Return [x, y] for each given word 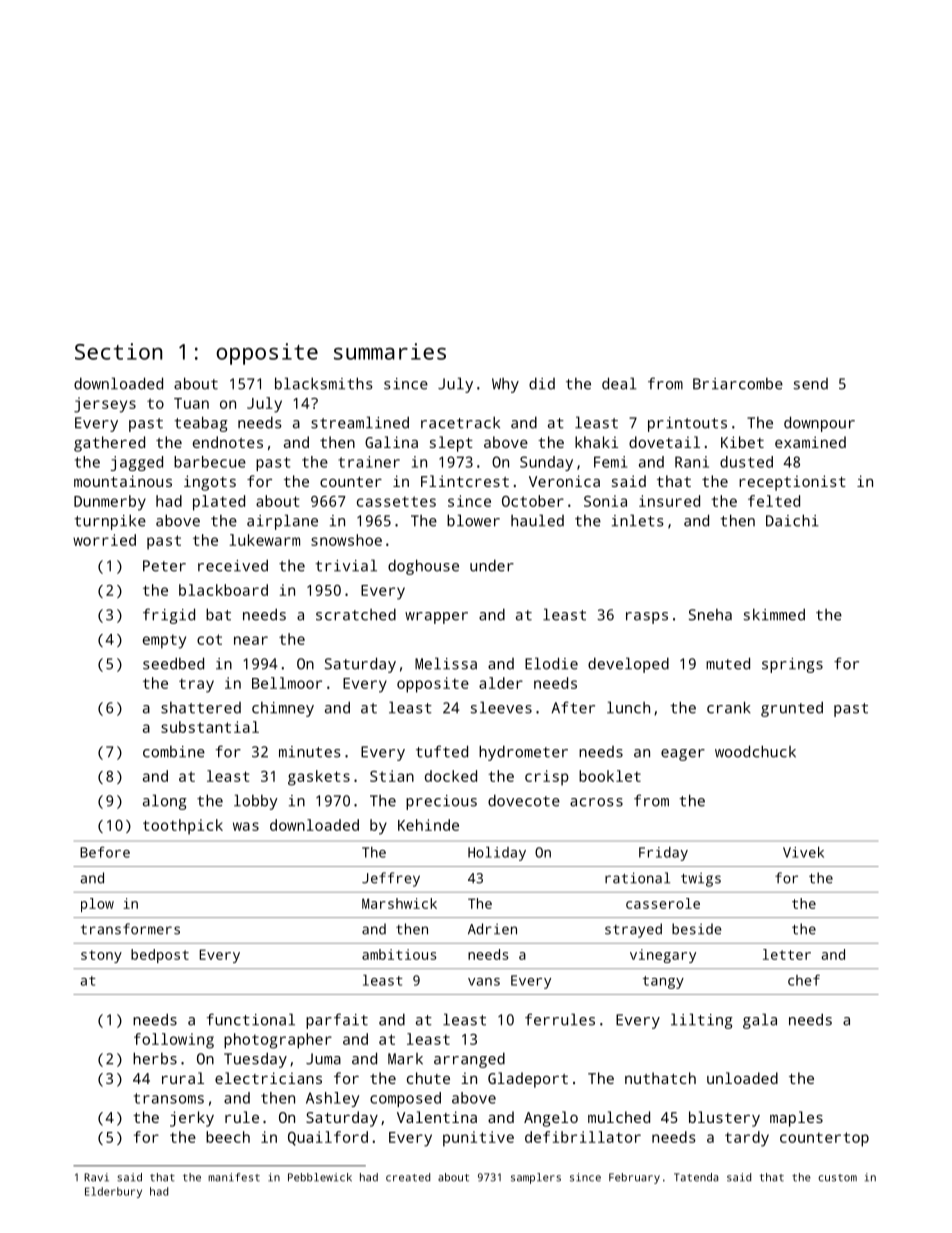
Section [118, 351]
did [542, 383]
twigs [701, 880]
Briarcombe [738, 384]
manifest [234, 1177]
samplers [536, 1178]
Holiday [497, 854]
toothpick [183, 827]
